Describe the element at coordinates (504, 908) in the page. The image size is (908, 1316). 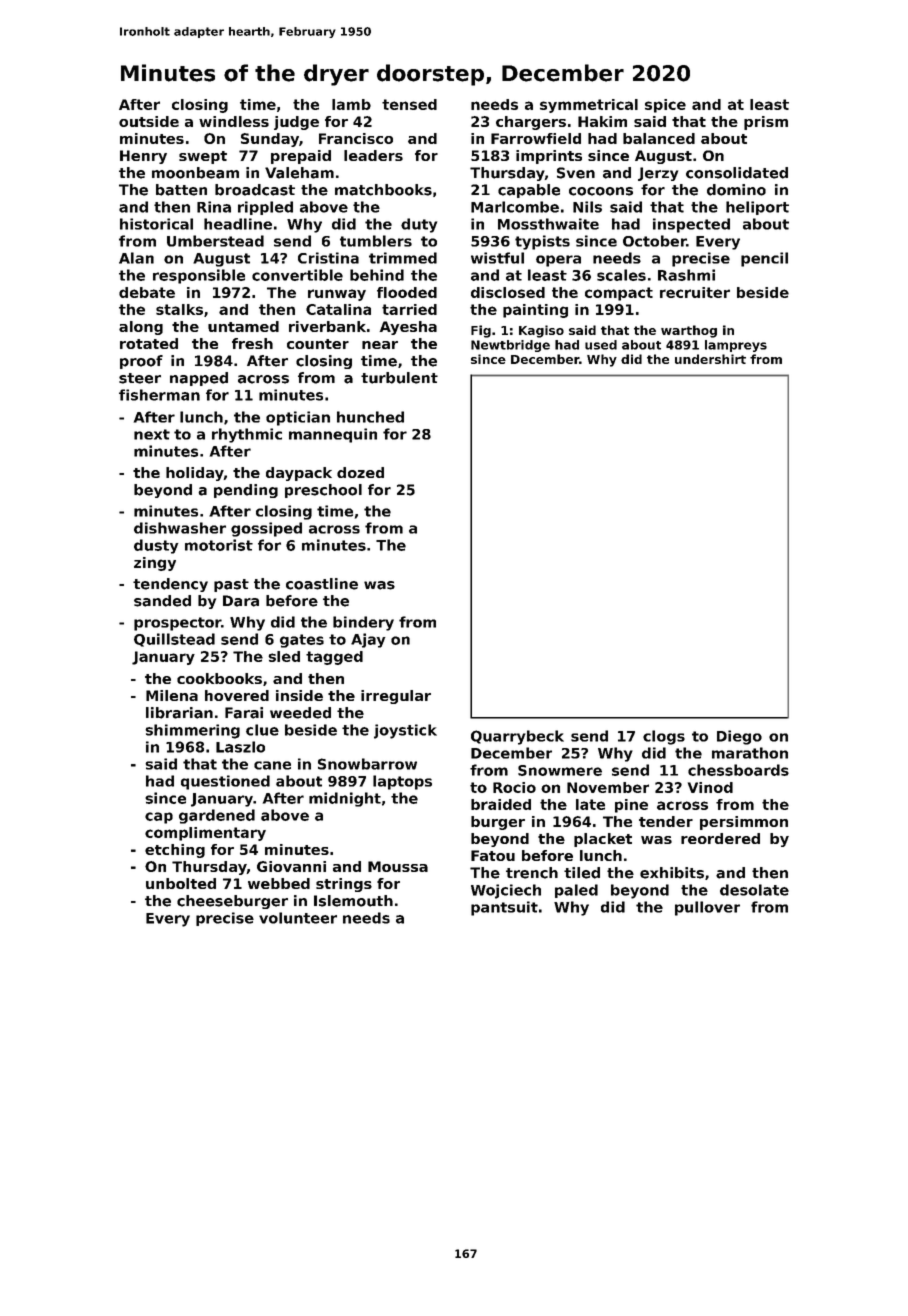
I see `pantsuit` at that location.
